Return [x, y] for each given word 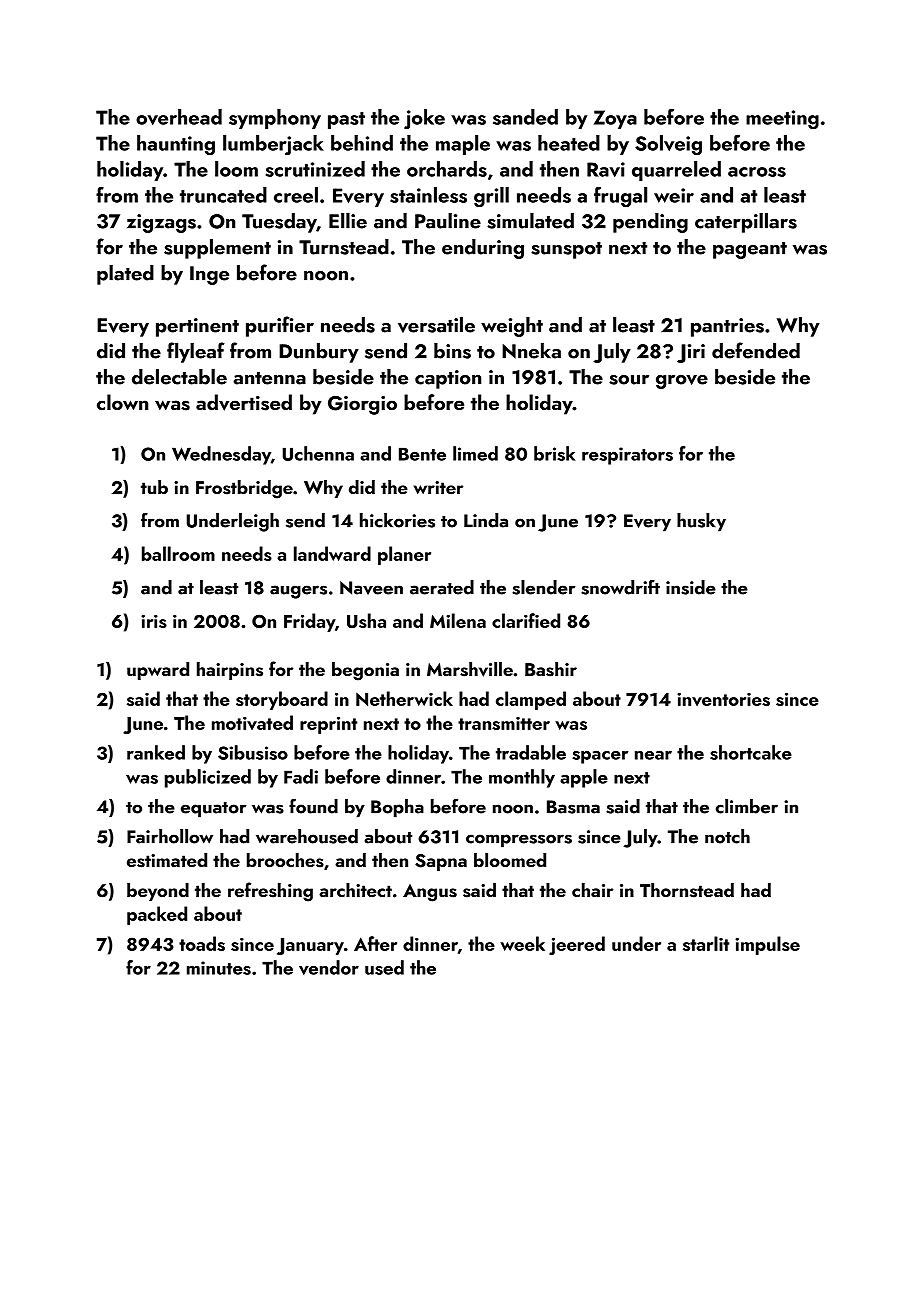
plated [125, 275]
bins [452, 351]
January [310, 946]
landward [332, 553]
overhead [179, 117]
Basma [573, 807]
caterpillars [746, 223]
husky [701, 522]
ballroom [178, 553]
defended [756, 350]
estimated [167, 860]
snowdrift [620, 587]
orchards [447, 169]
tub [154, 487]
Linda [486, 520]
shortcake [751, 752]
